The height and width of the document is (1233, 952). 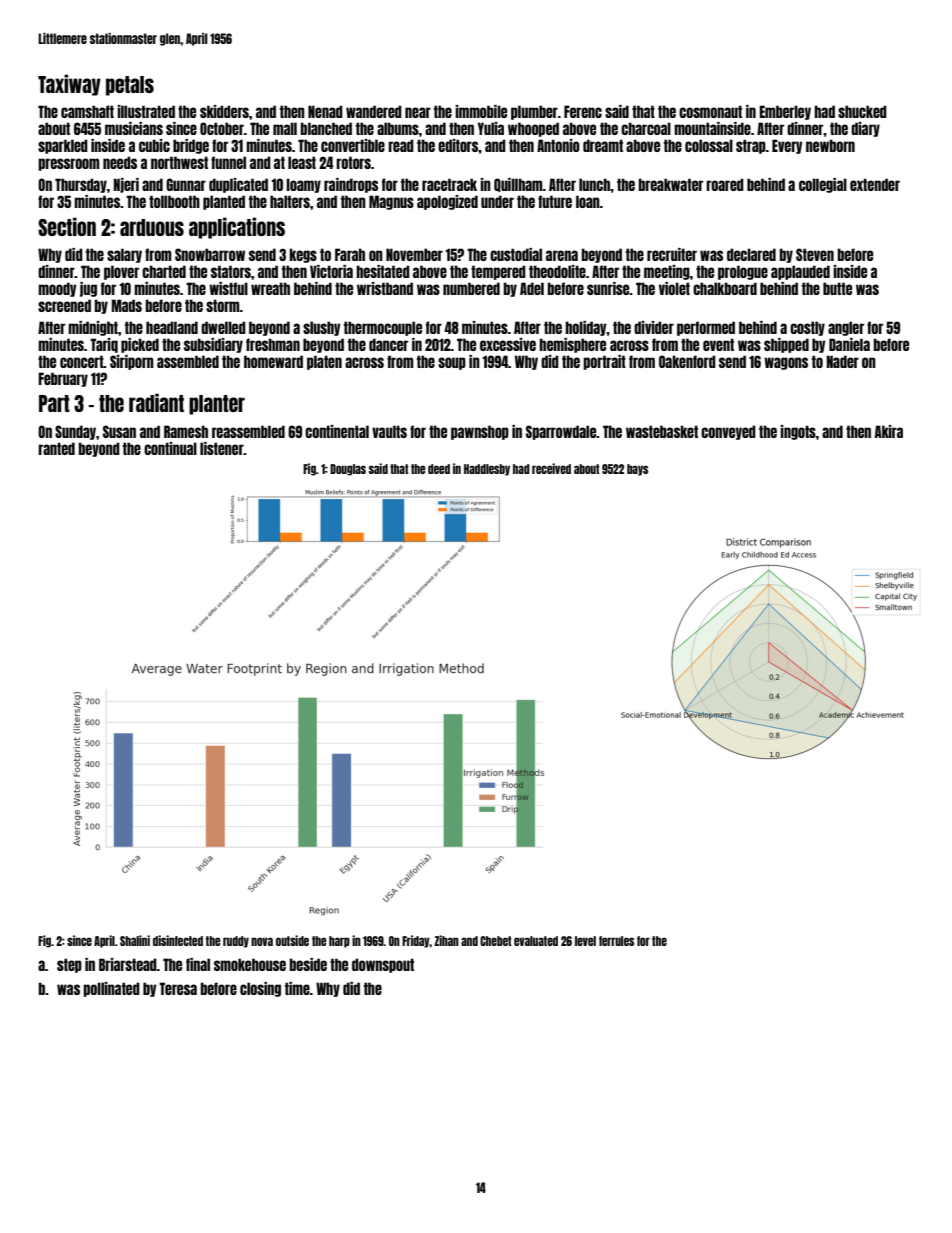 I want to click on camshaft, so click(x=87, y=111).
